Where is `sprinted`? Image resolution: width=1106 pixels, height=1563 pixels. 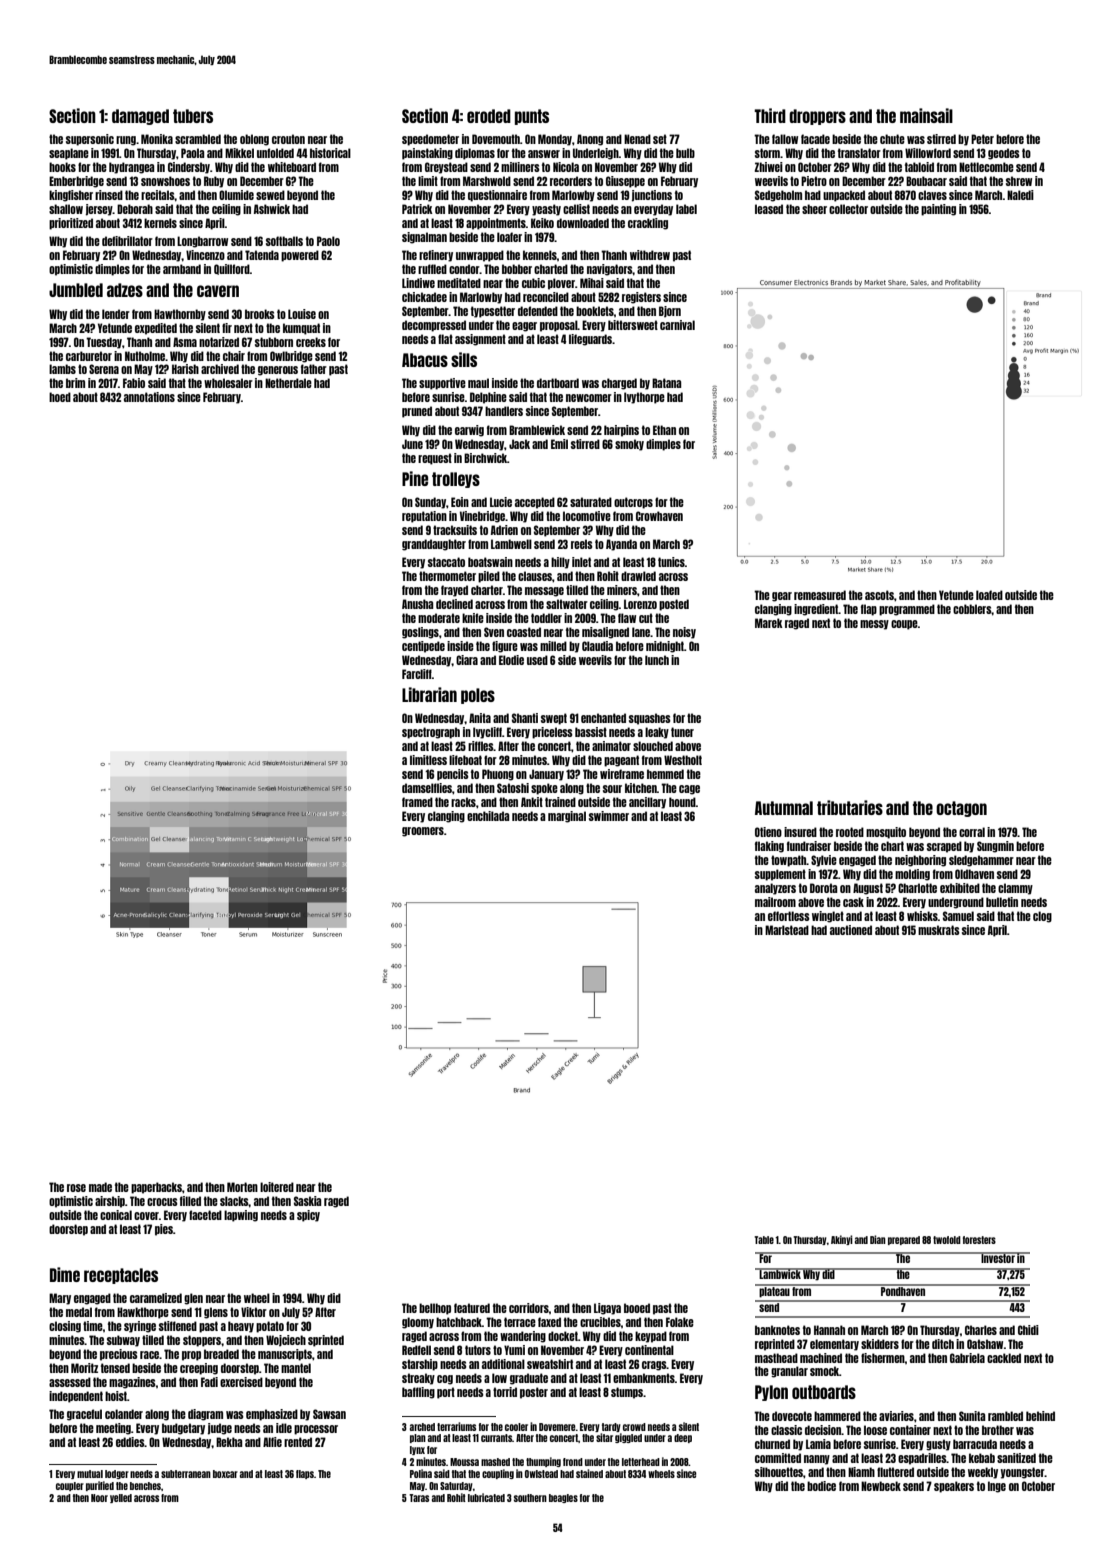 sprinted is located at coordinates (326, 1341).
